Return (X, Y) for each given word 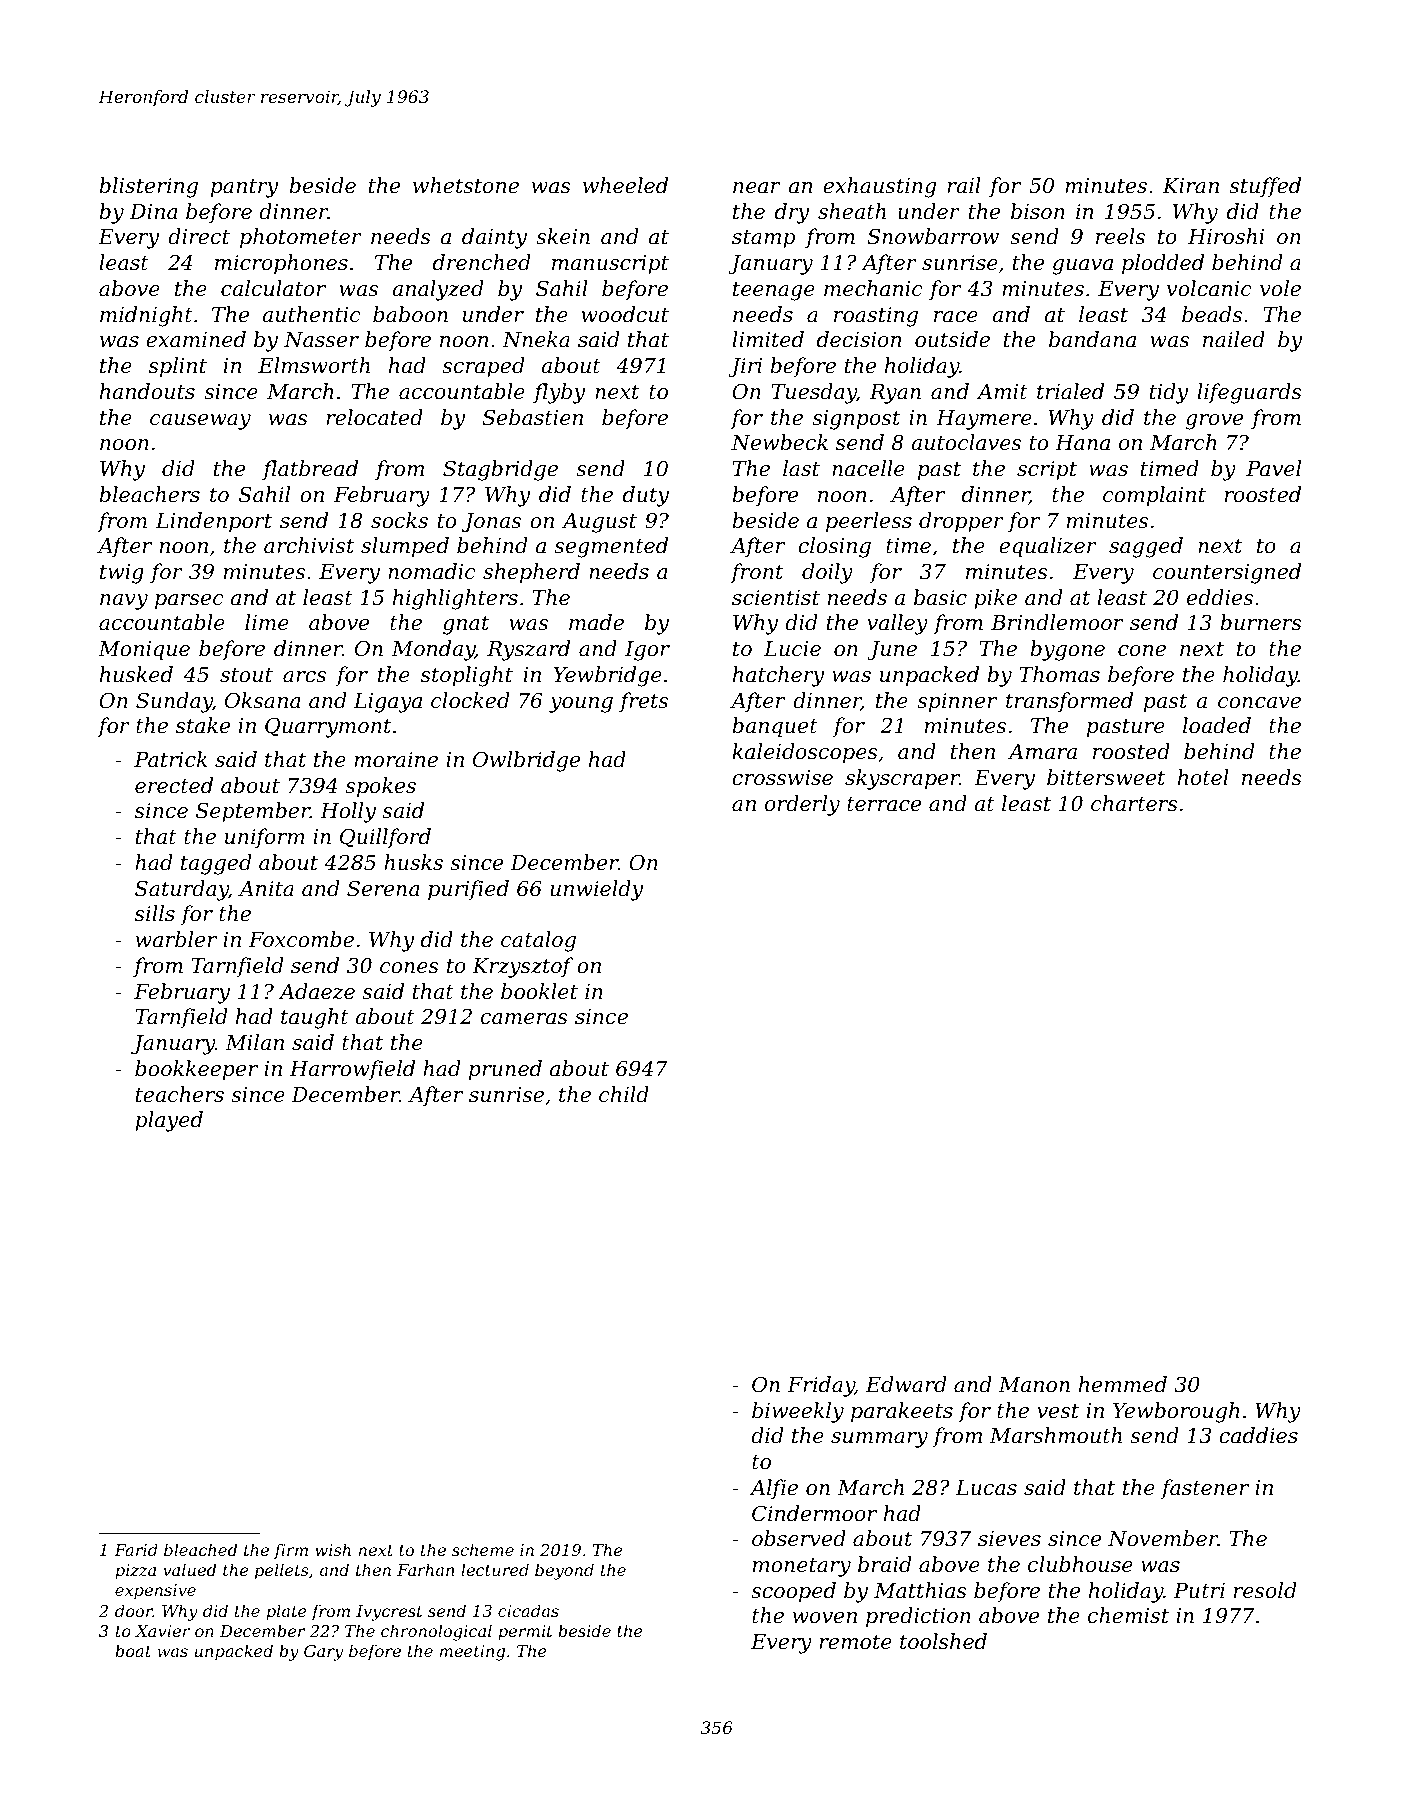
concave (1259, 703)
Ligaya (388, 703)
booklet (539, 991)
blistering (148, 187)
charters (1134, 803)
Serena (383, 888)
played (169, 1121)
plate (286, 1612)
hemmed (1123, 1384)
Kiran (1191, 186)
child (624, 1094)
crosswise (782, 778)
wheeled (625, 185)
